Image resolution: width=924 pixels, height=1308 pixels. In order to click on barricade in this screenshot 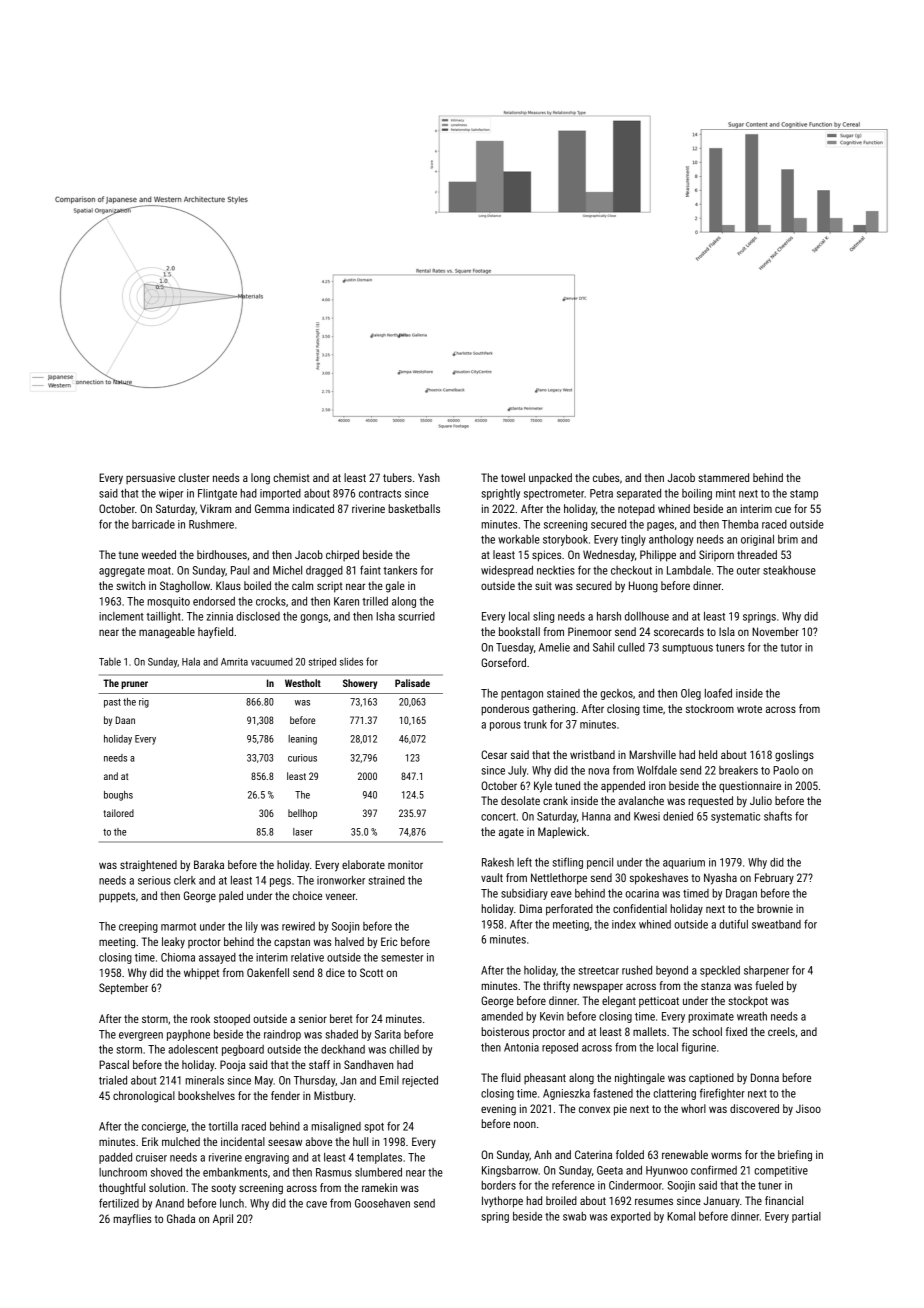, I will do `click(153, 524)`.
